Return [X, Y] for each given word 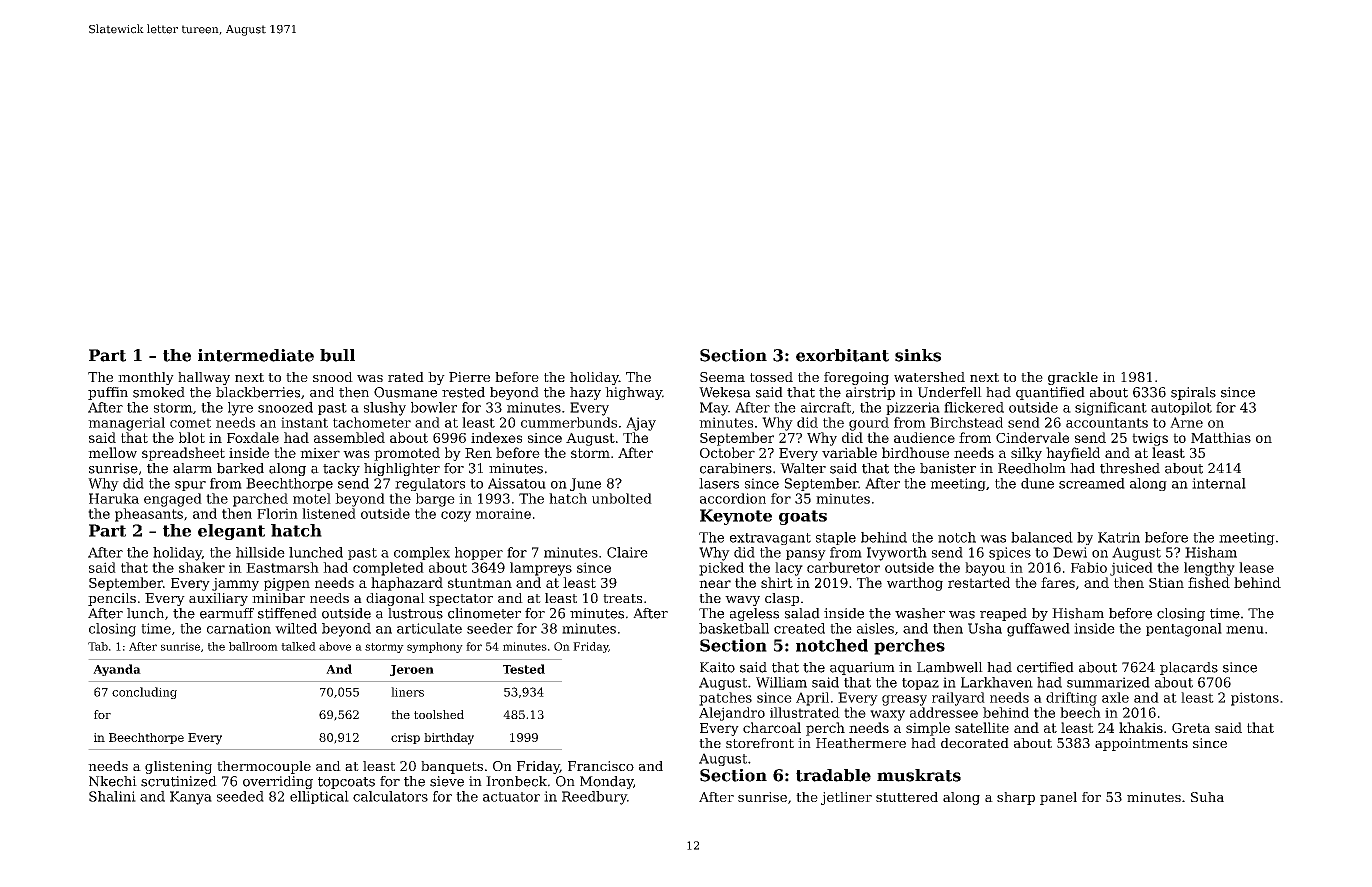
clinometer [484, 613]
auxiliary [218, 599]
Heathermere [861, 743]
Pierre [469, 377]
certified [1045, 667]
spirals [1193, 393]
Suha [1207, 797]
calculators [390, 796]
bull [337, 355]
